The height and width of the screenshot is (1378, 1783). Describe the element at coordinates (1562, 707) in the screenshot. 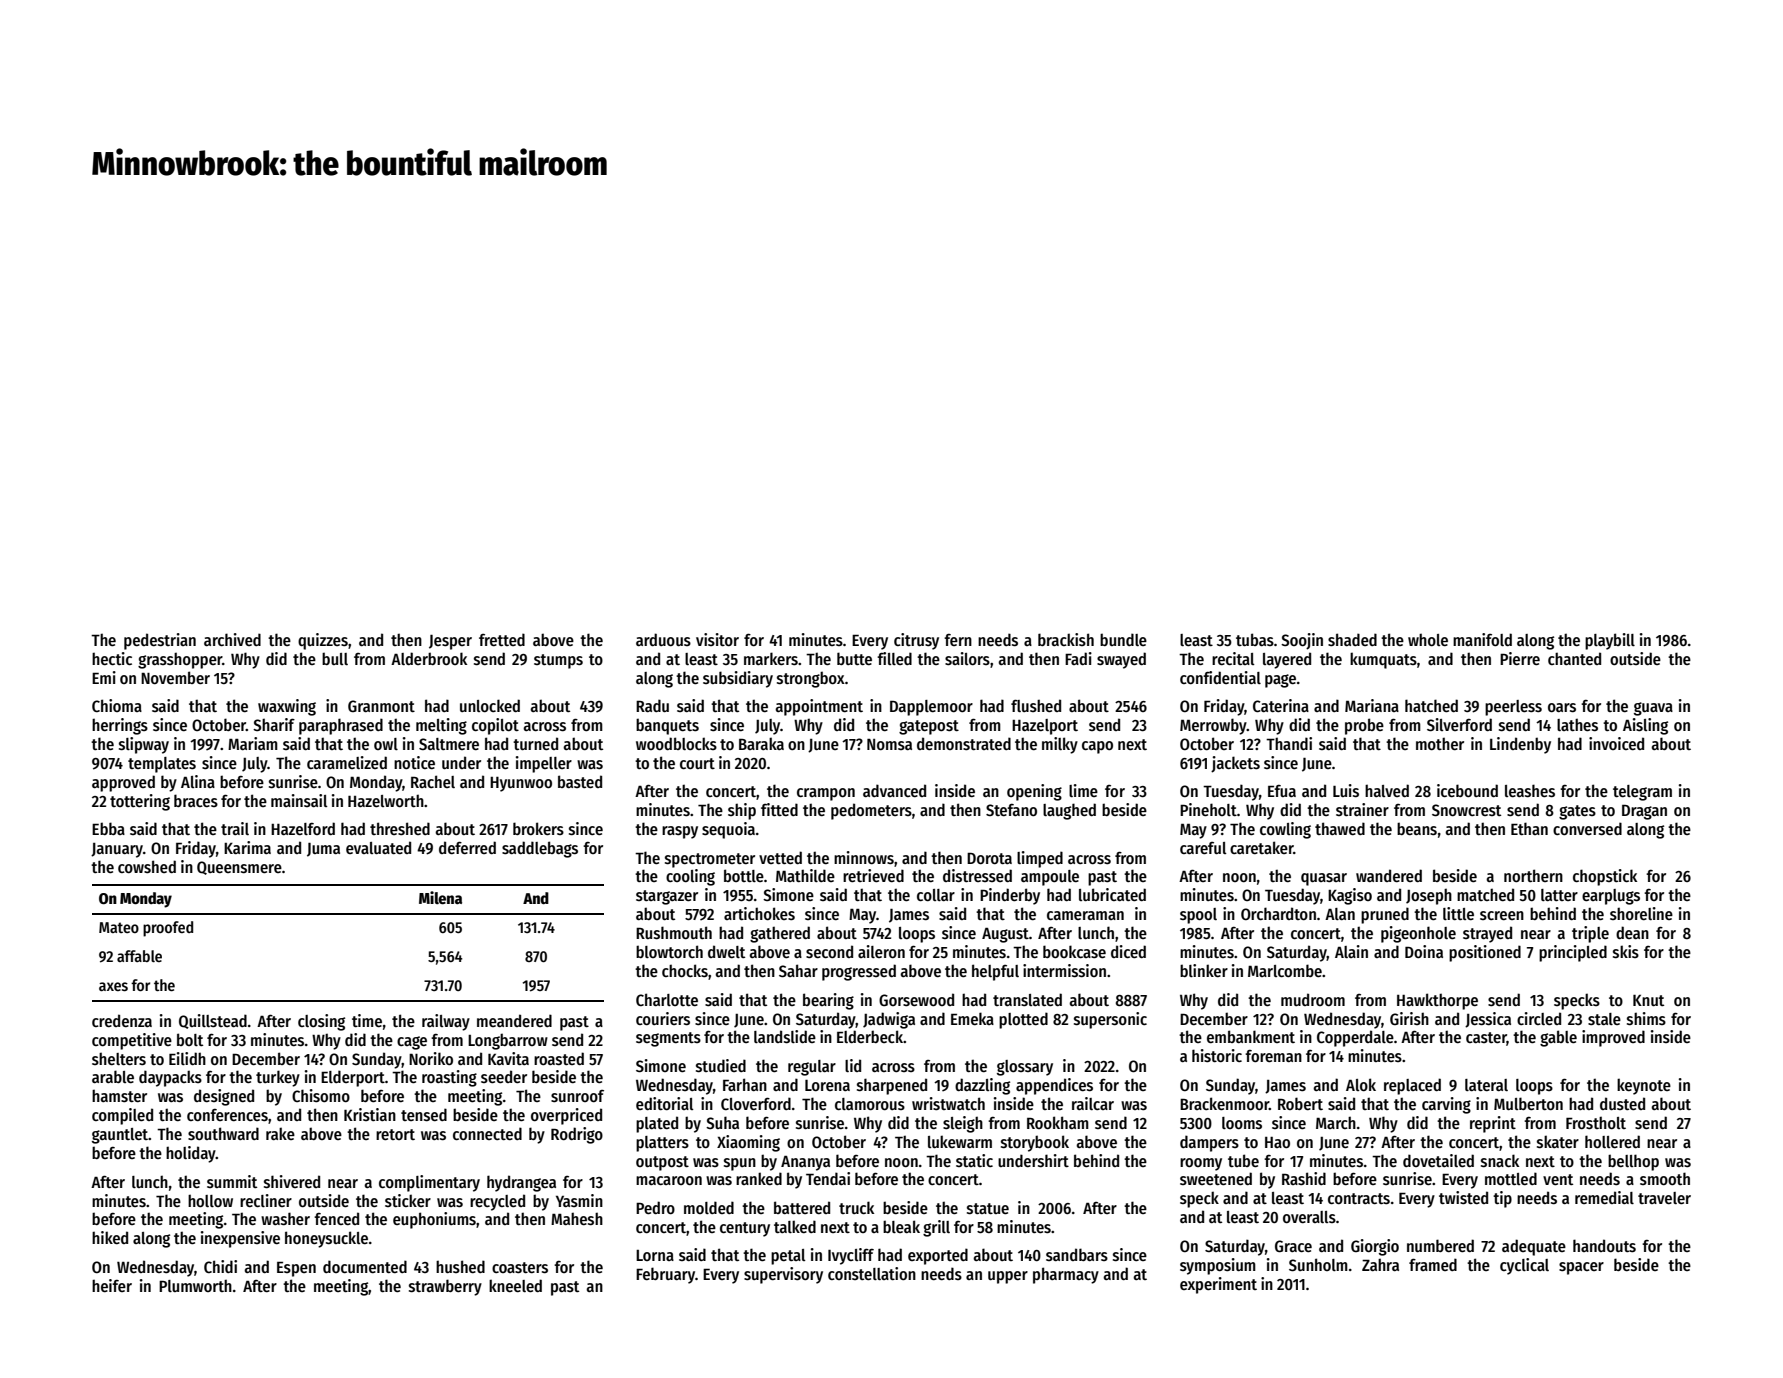

I see `oars` at that location.
